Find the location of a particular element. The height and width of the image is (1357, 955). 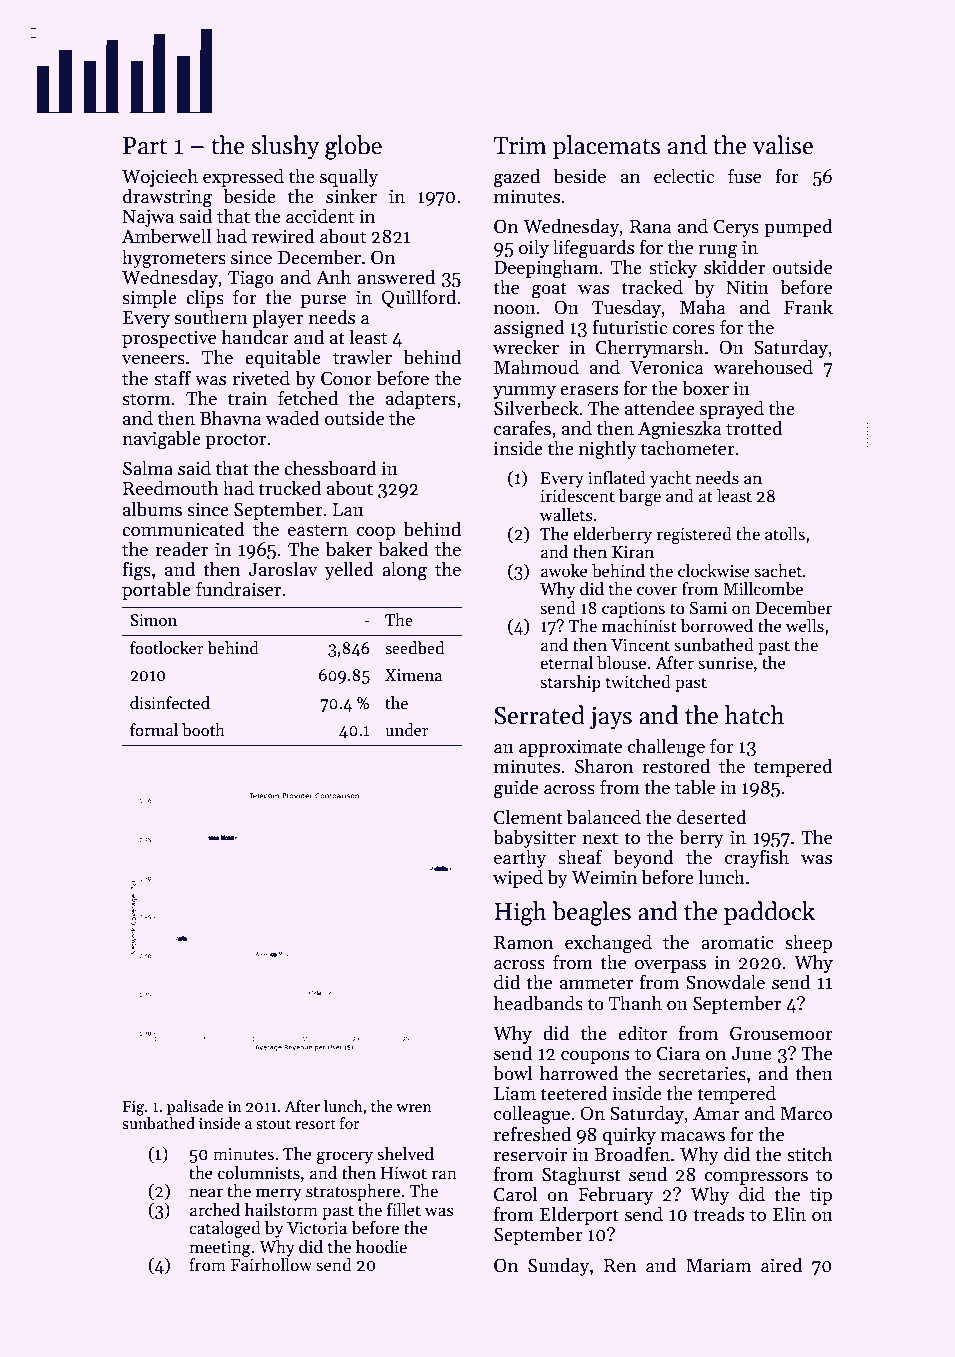

valise is located at coordinates (783, 145).
